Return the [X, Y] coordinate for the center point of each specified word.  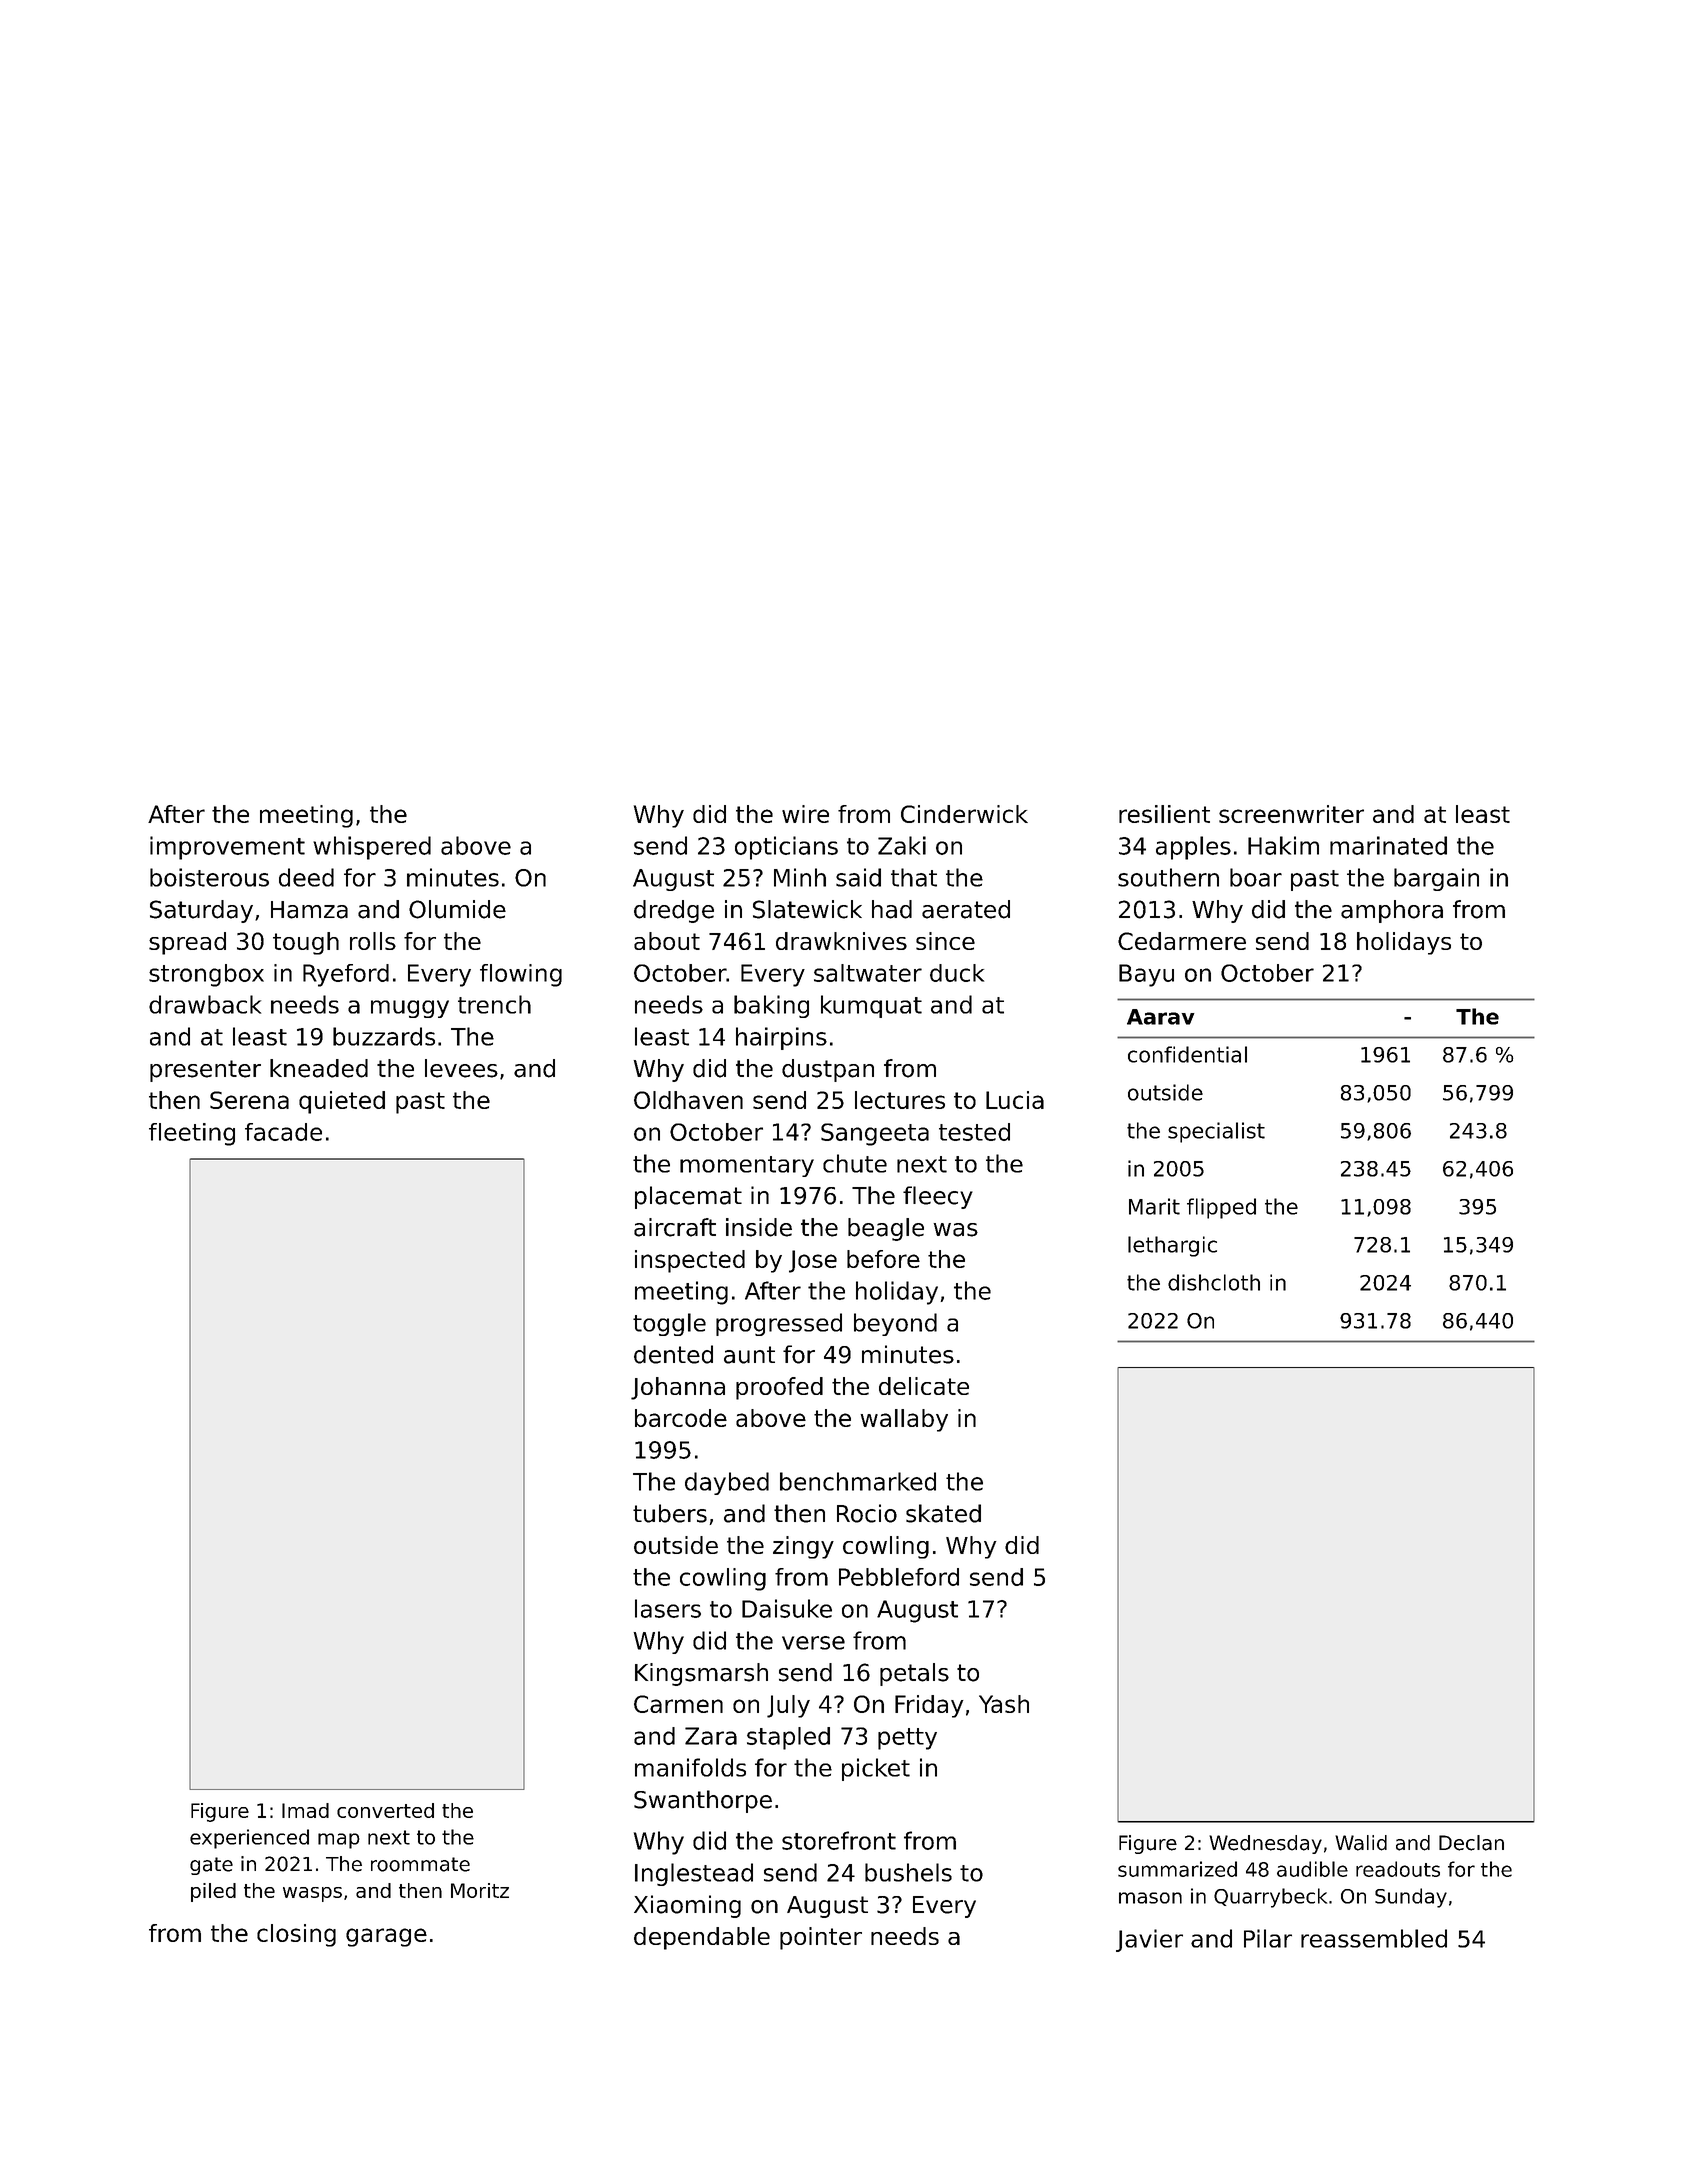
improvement [227, 848]
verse [813, 1643]
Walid [1361, 1843]
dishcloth [1214, 1282]
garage [386, 1937]
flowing [521, 975]
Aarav [1161, 1017]
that [914, 877]
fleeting [192, 1134]
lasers [668, 1608]
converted [385, 1810]
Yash [1004, 1704]
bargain [1436, 879]
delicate [924, 1386]
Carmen [678, 1704]
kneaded [319, 1068]
